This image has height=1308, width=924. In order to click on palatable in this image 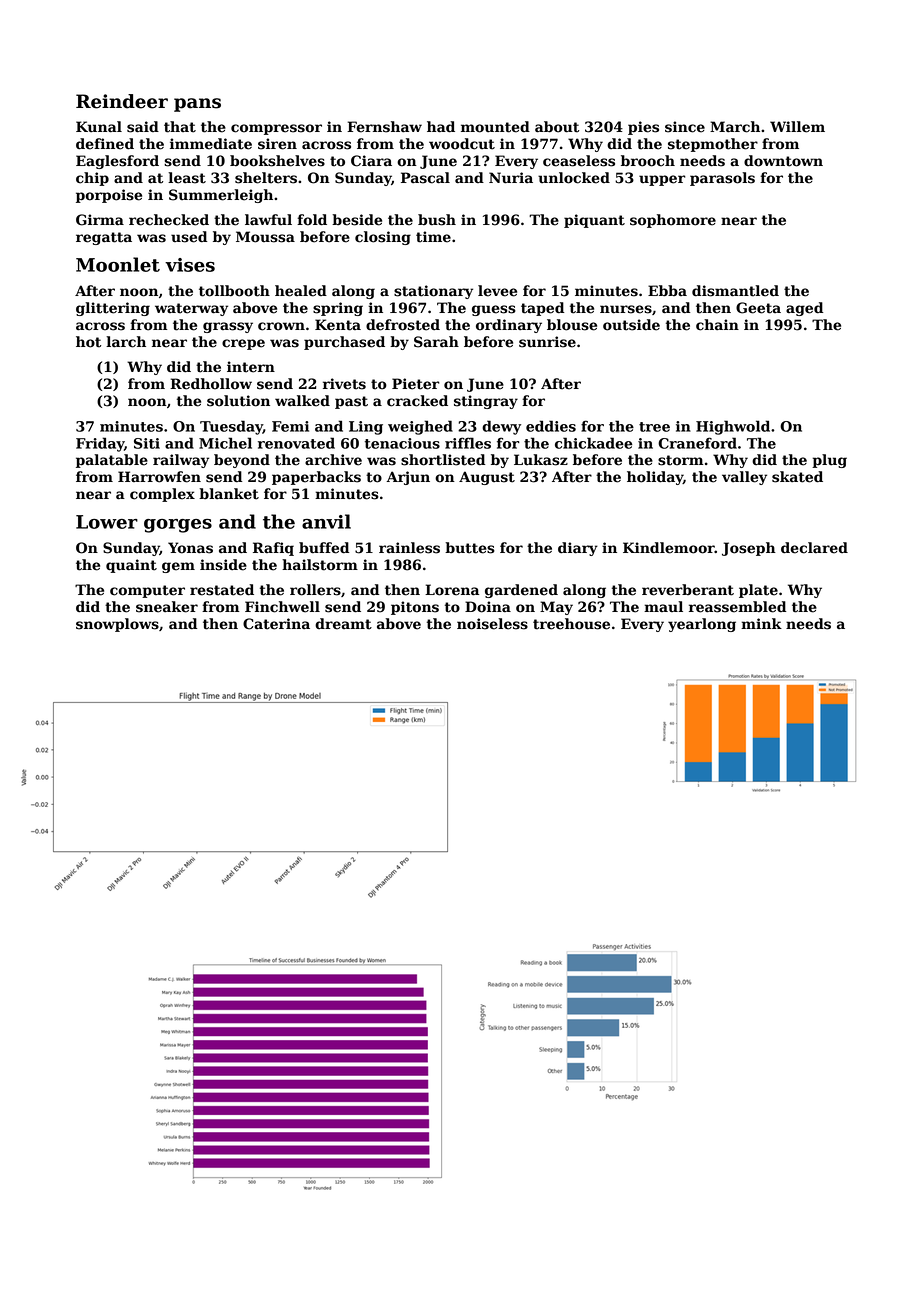, I will do `click(112, 461)`.
